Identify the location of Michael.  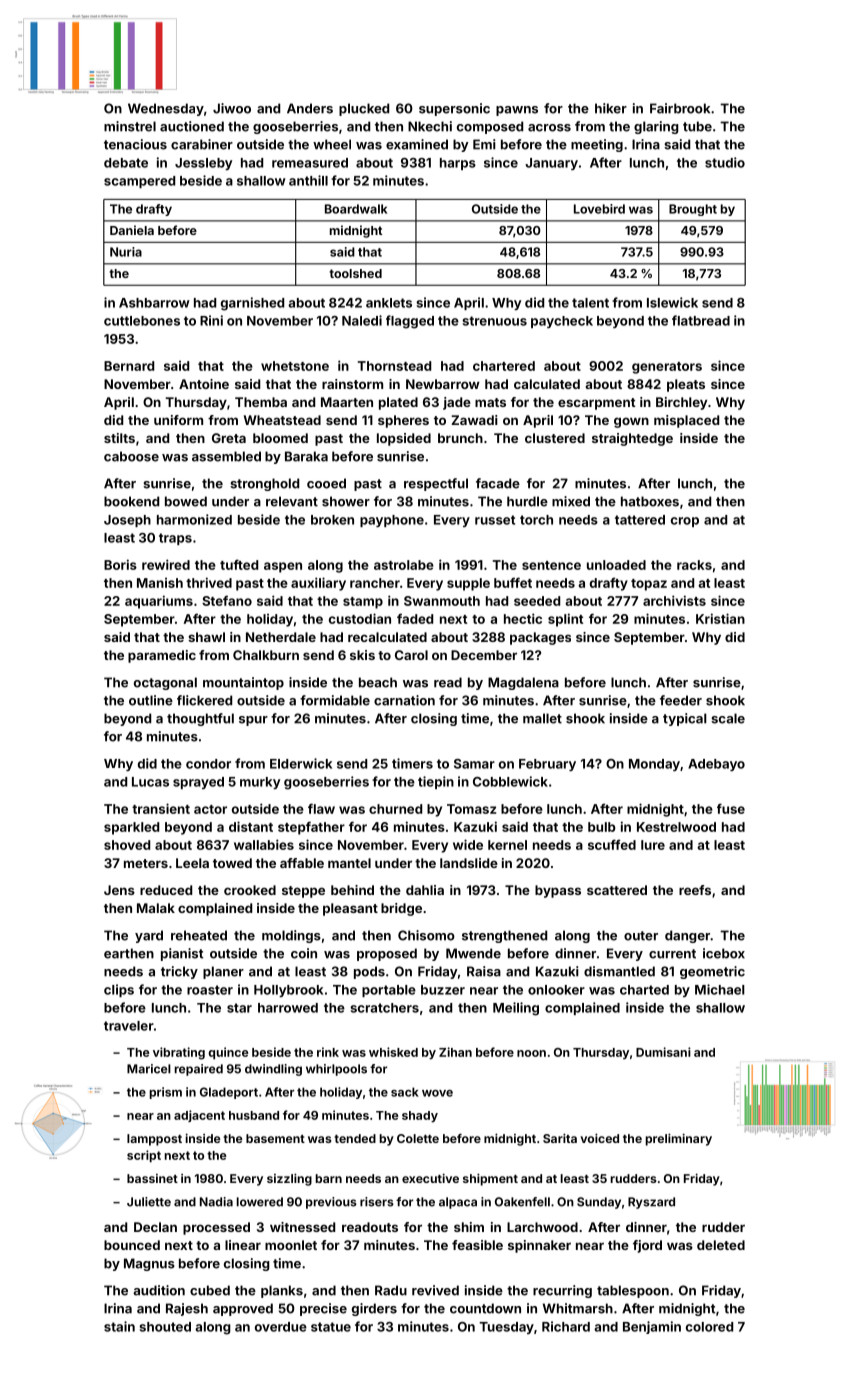
(720, 989).
